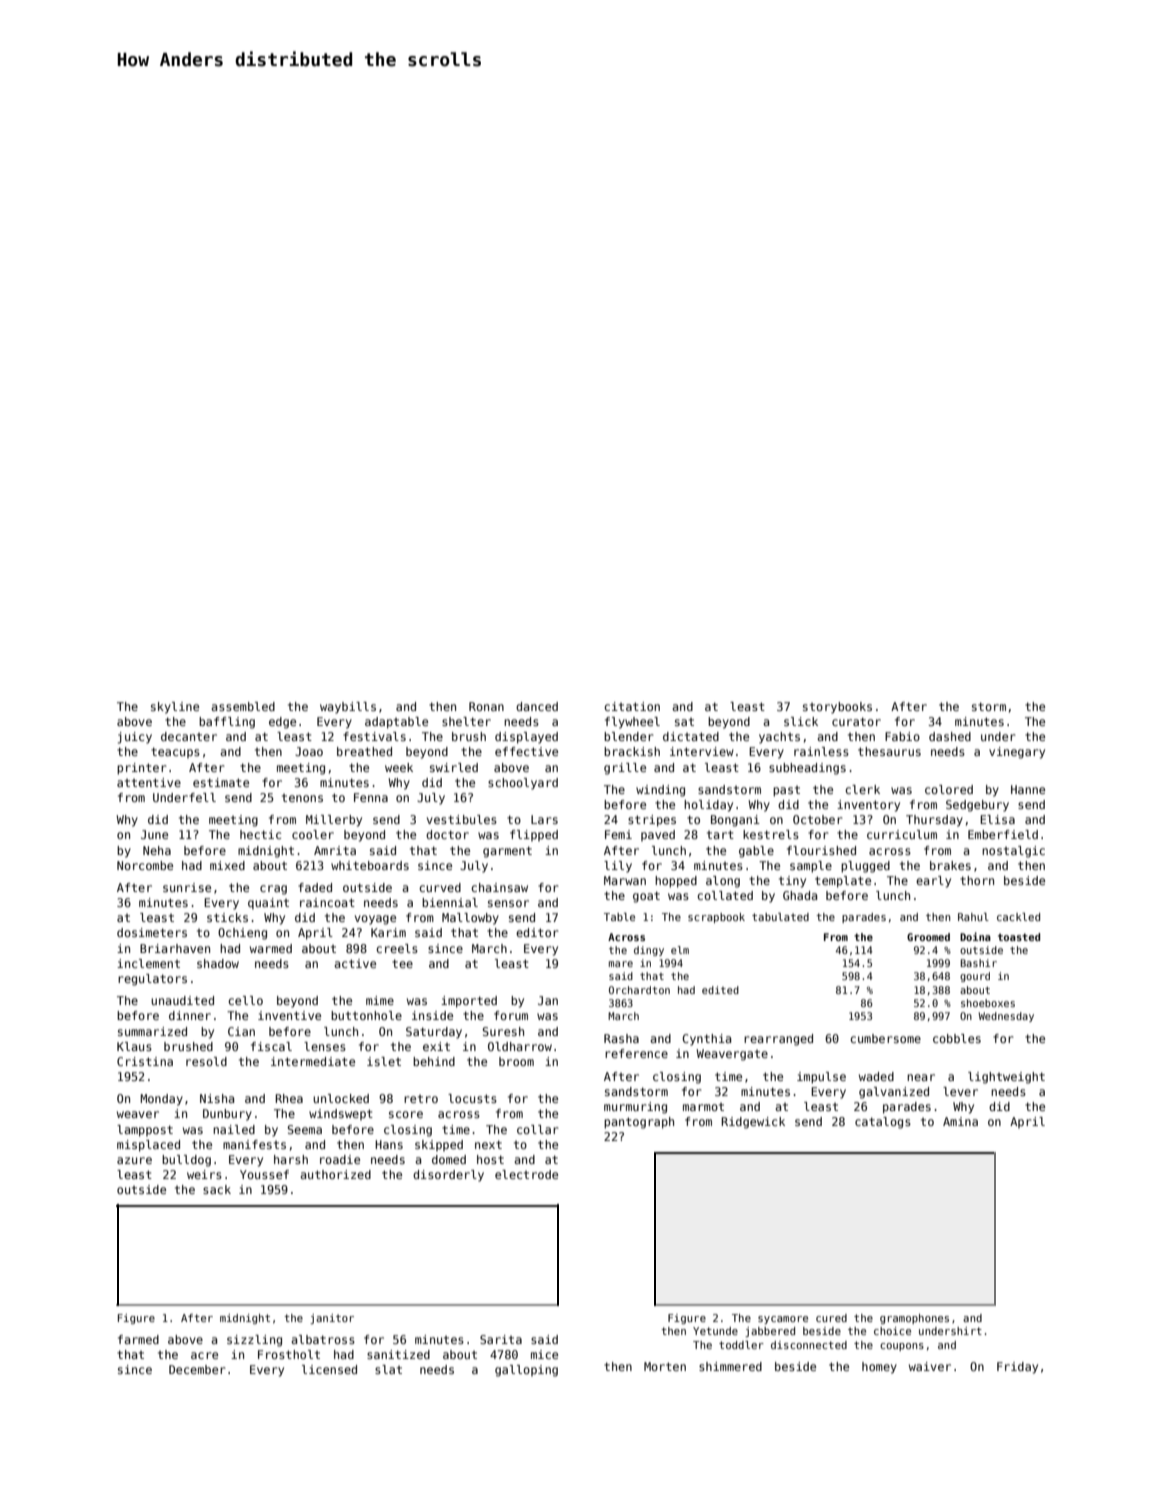 The height and width of the document is (1505, 1163). What do you see at coordinates (526, 1174) in the document?
I see `electrode` at bounding box center [526, 1174].
